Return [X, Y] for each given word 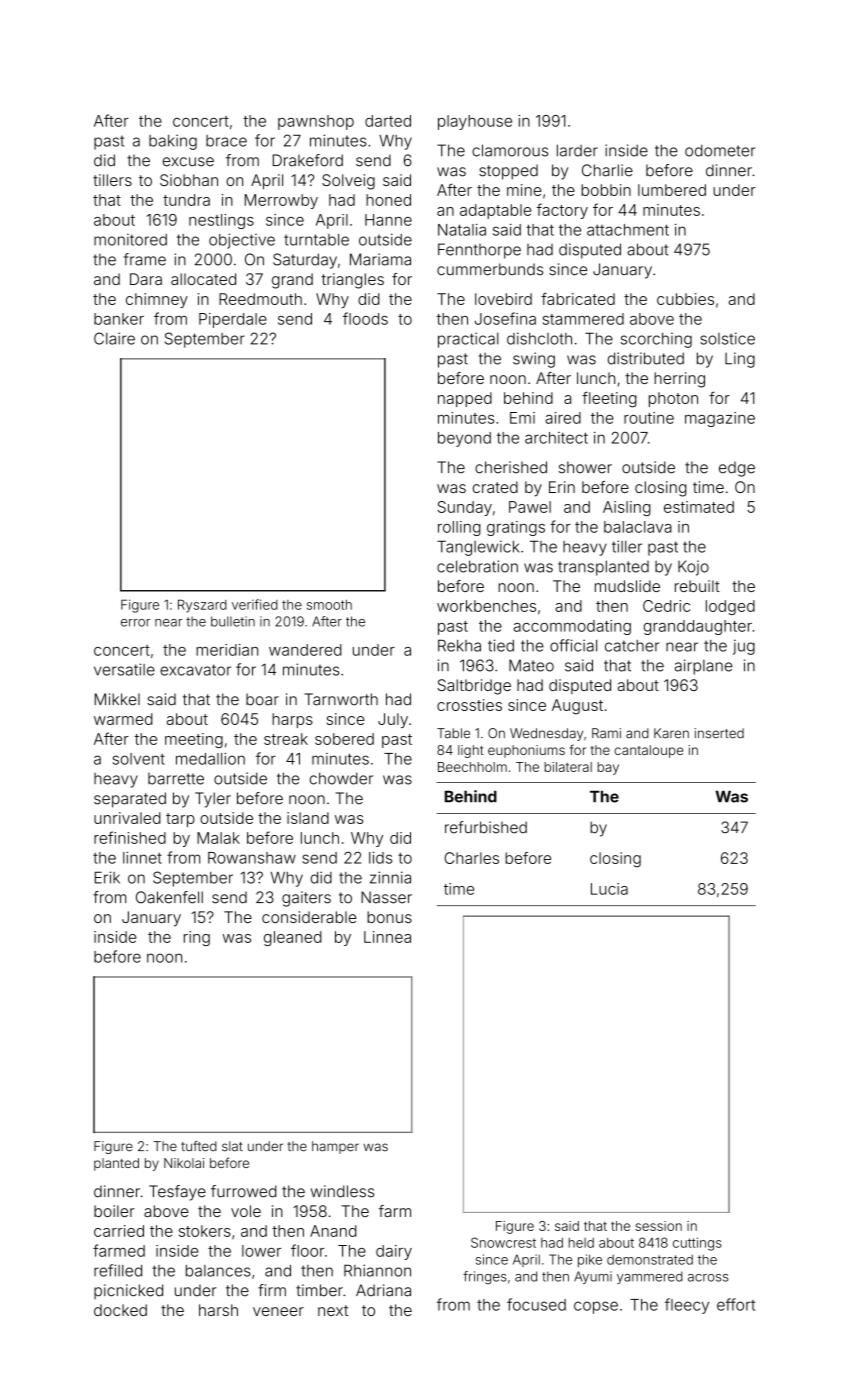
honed [388, 200]
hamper [335, 1147]
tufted [199, 1146]
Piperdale [233, 320]
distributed [646, 358]
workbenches [486, 606]
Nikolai [184, 1163]
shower [585, 467]
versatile [124, 669]
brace [226, 141]
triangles [352, 281]
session [658, 1226]
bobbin [606, 190]
